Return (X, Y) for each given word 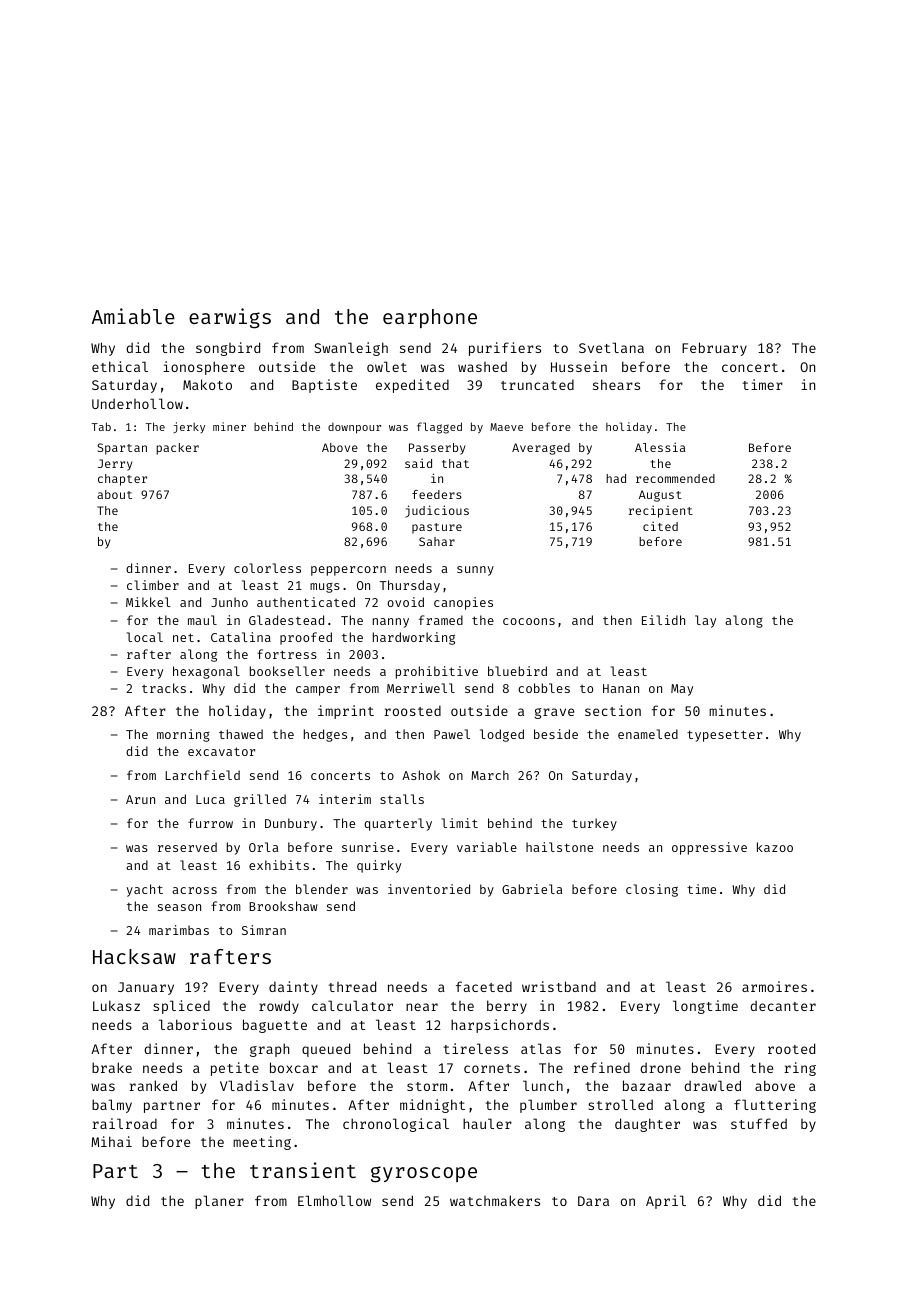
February (714, 349)
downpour (354, 428)
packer (177, 449)
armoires (774, 986)
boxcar (294, 1067)
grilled (260, 800)
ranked (153, 1085)
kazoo (775, 847)
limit (460, 823)
